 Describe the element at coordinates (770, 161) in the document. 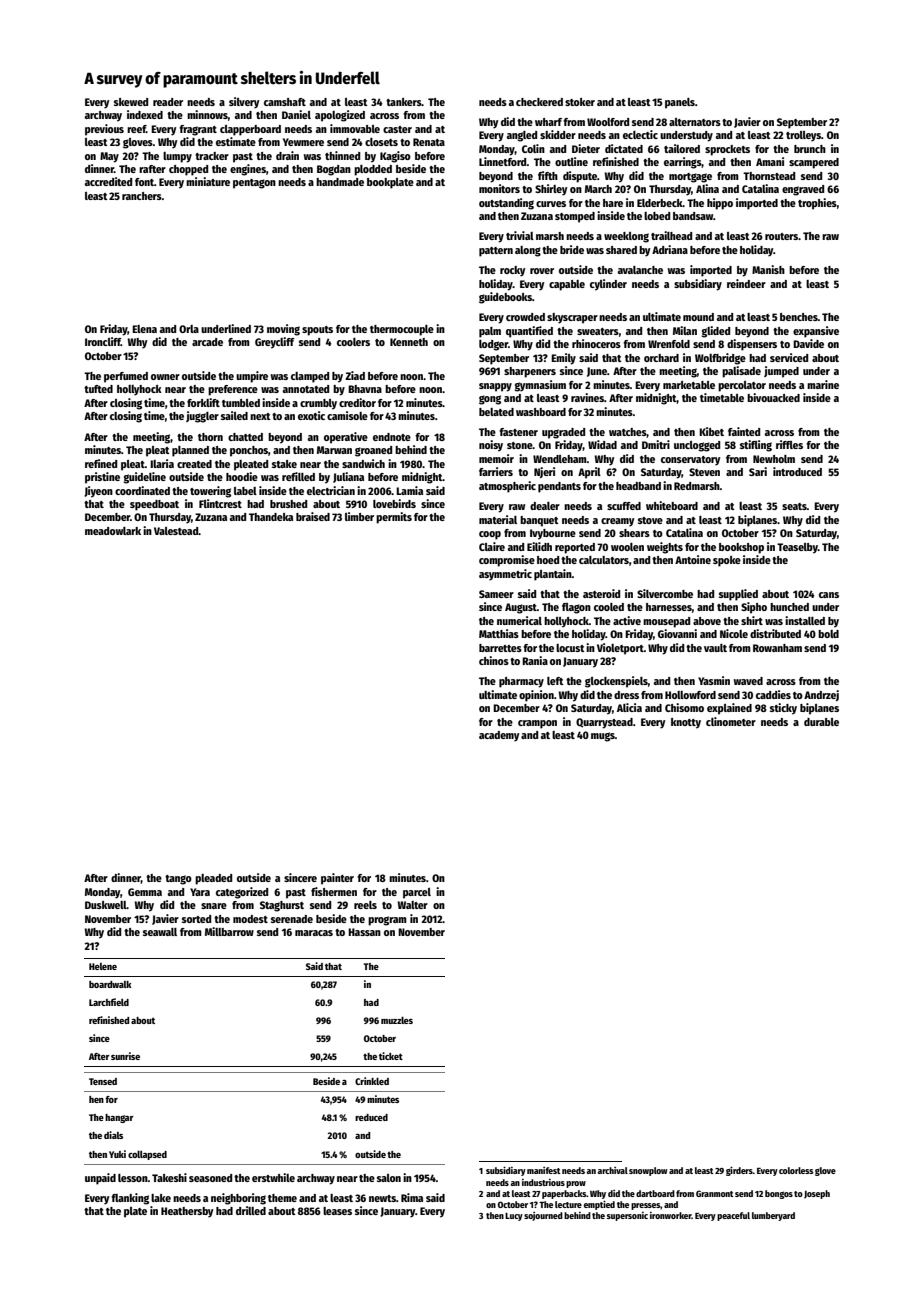

I see `Amani` at that location.
